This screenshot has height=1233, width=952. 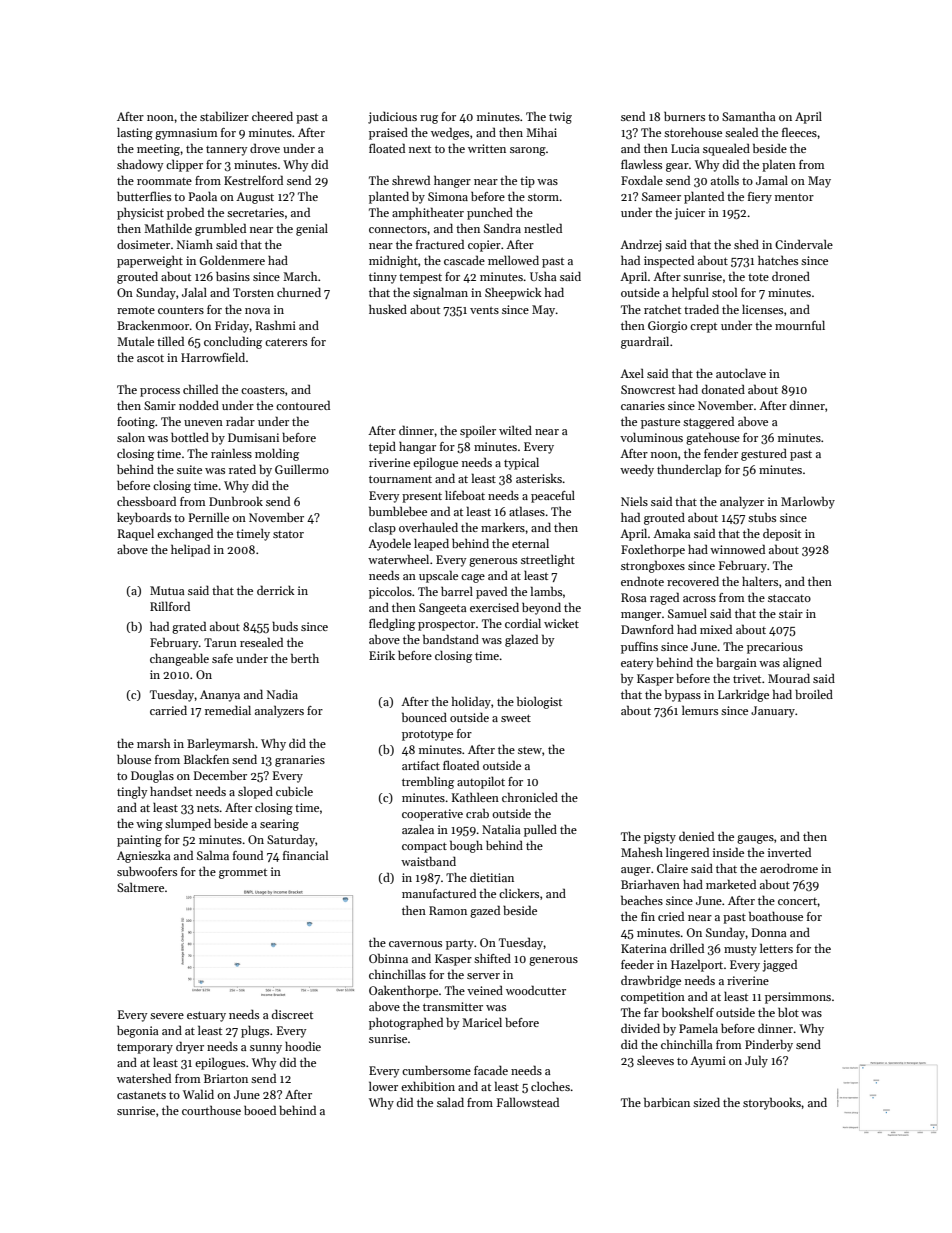 I want to click on Saltmere, so click(x=140, y=887).
